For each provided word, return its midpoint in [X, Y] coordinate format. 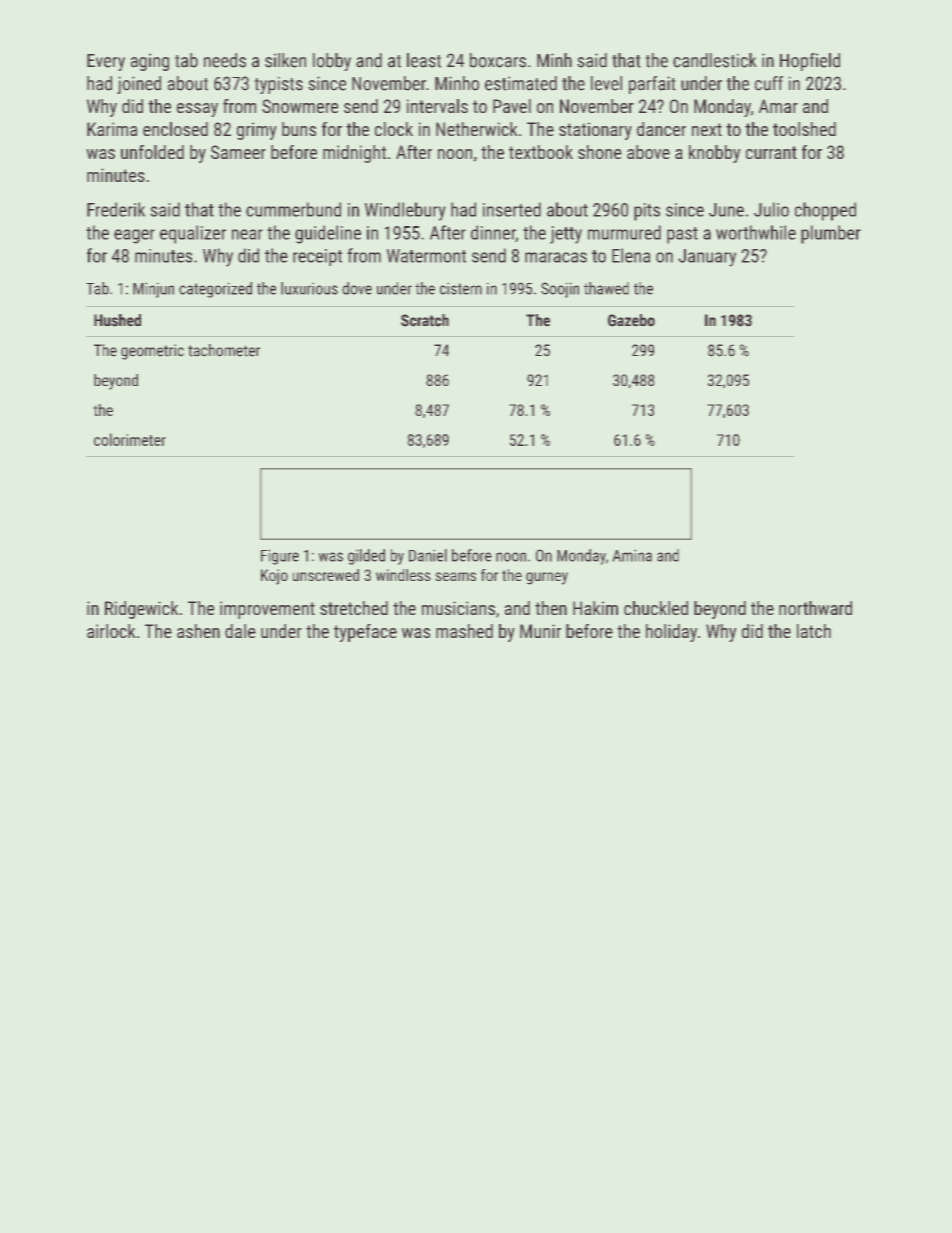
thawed [606, 288]
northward [815, 608]
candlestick [714, 60]
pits [647, 212]
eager [134, 236]
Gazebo [631, 320]
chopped [825, 211]
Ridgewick [141, 610]
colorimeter [130, 439]
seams [456, 576]
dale [240, 631]
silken [285, 60]
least [424, 60]
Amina [632, 555]
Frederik [116, 209]
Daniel [428, 555]
